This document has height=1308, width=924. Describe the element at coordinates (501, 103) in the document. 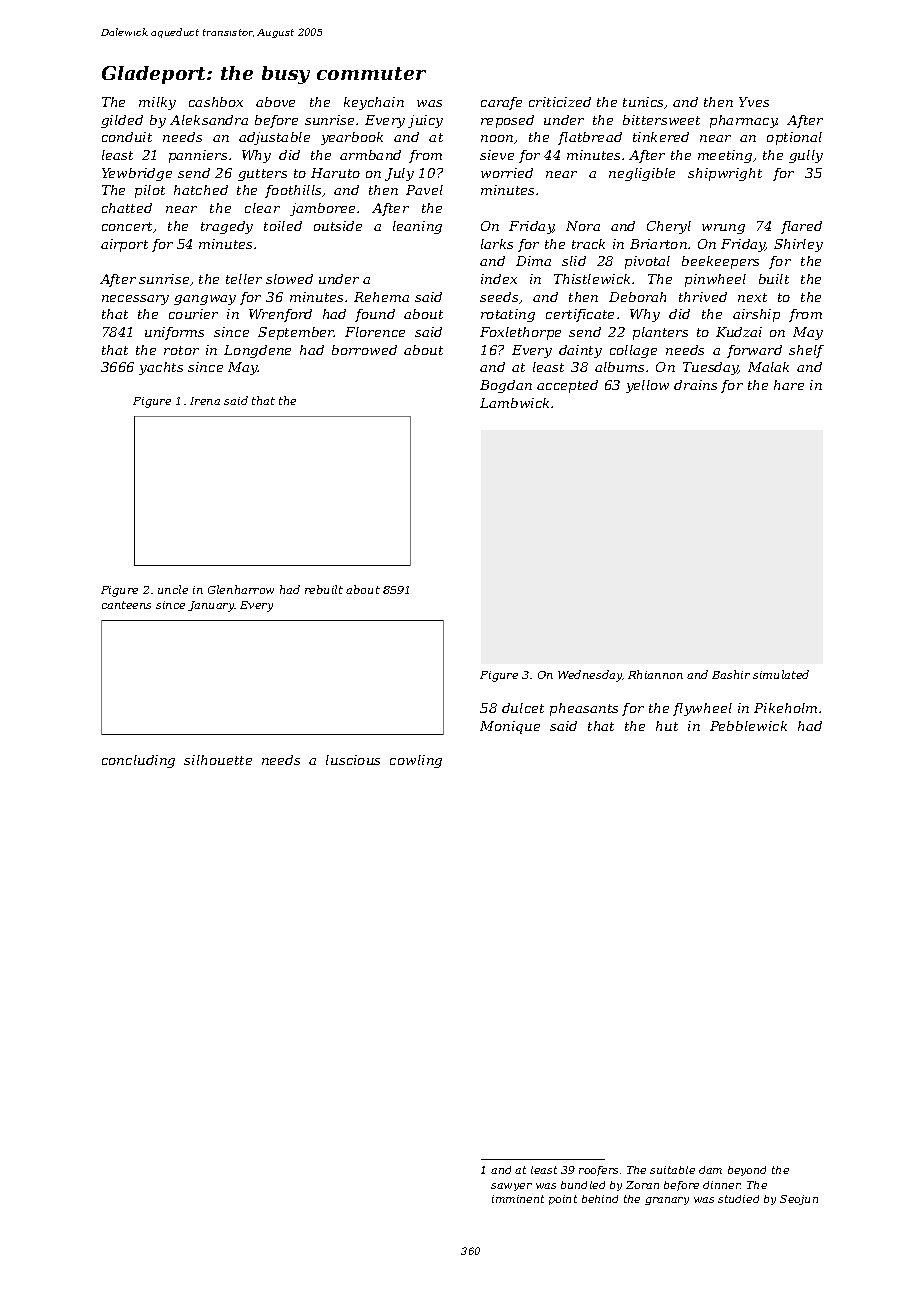

I see `carafe` at that location.
